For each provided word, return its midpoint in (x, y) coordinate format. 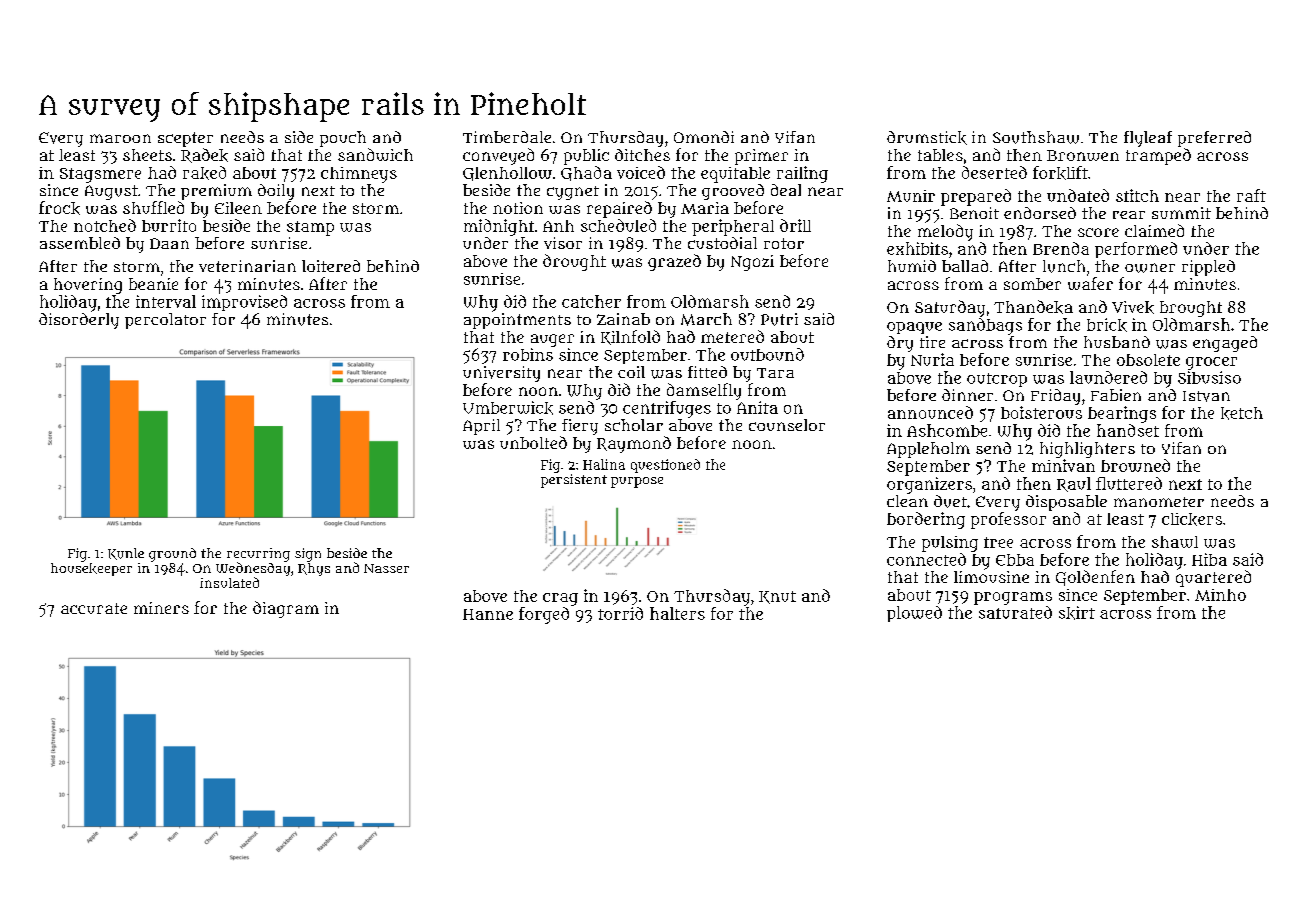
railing (802, 174)
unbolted (533, 442)
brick (1107, 325)
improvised (244, 303)
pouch (343, 139)
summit (1181, 213)
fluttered (1129, 483)
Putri (779, 319)
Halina (604, 464)
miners (161, 608)
